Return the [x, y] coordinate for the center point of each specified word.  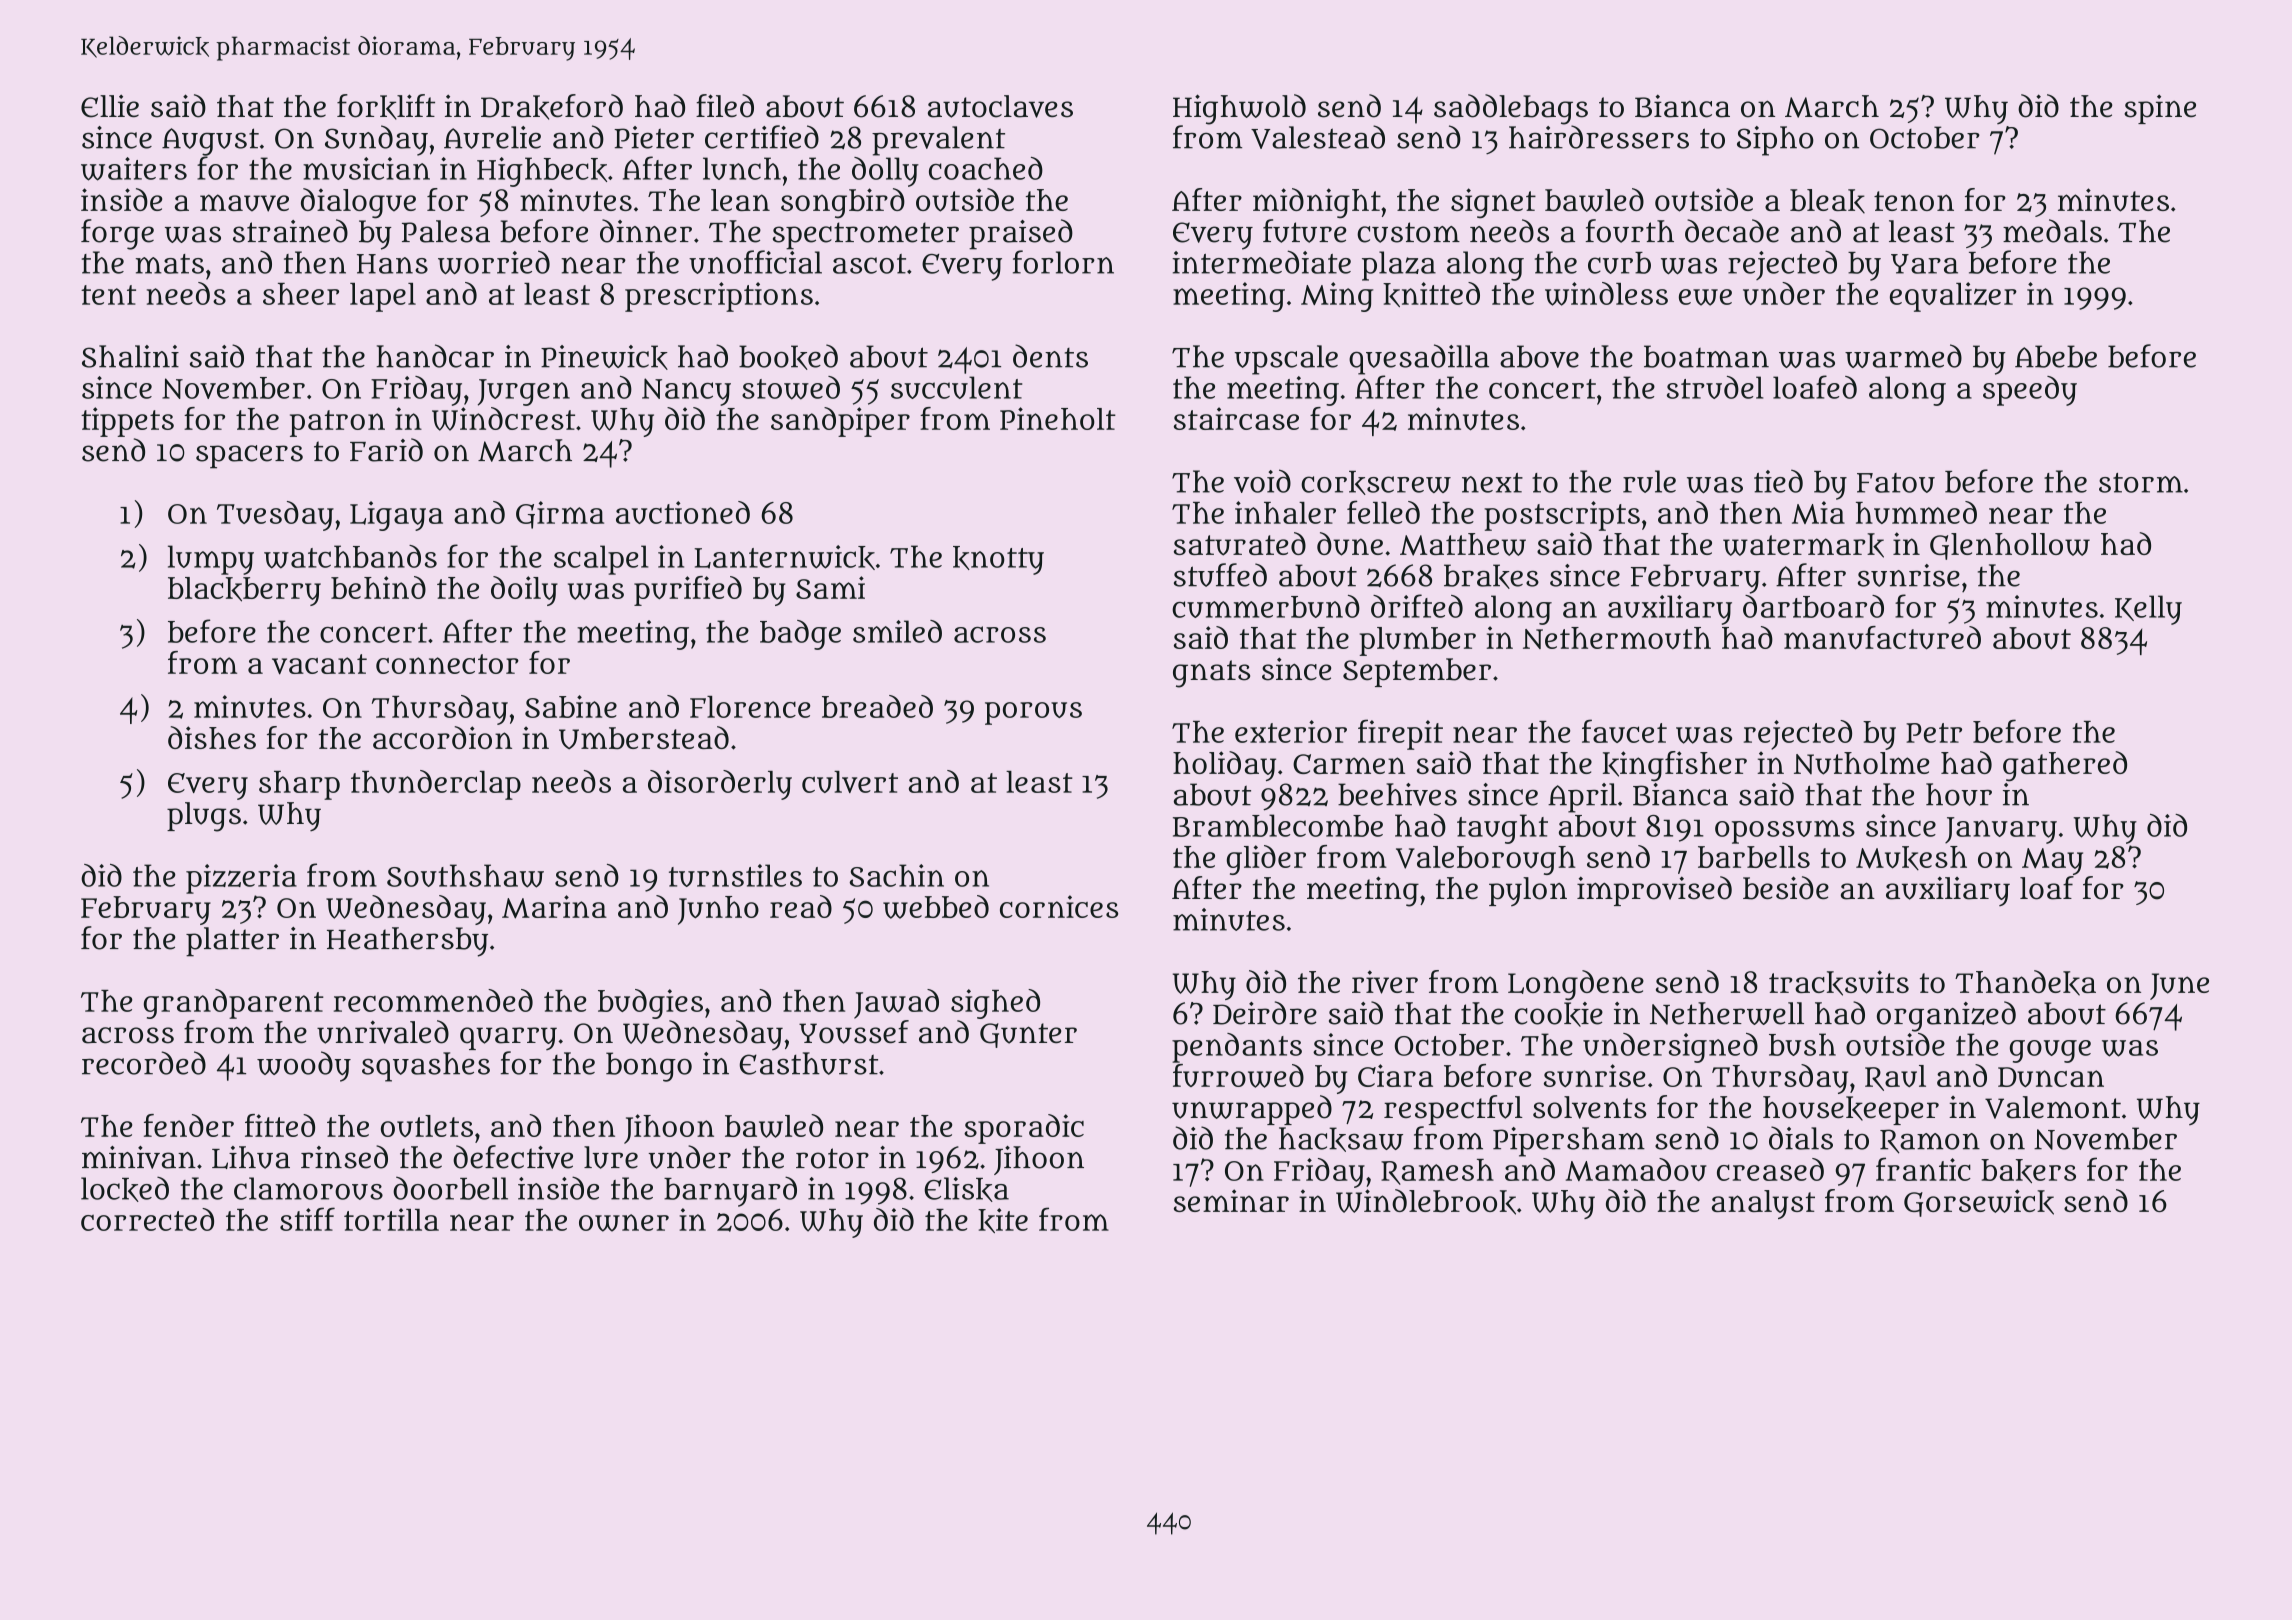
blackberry [244, 591]
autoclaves [1000, 106]
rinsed [344, 1157]
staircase [1236, 418]
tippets [127, 422]
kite [1003, 1220]
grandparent [234, 1004]
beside [1786, 888]
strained [290, 231]
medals [2052, 231]
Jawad [896, 1004]
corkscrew [1376, 483]
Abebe [2056, 356]
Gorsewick [1979, 1203]
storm [2141, 483]
